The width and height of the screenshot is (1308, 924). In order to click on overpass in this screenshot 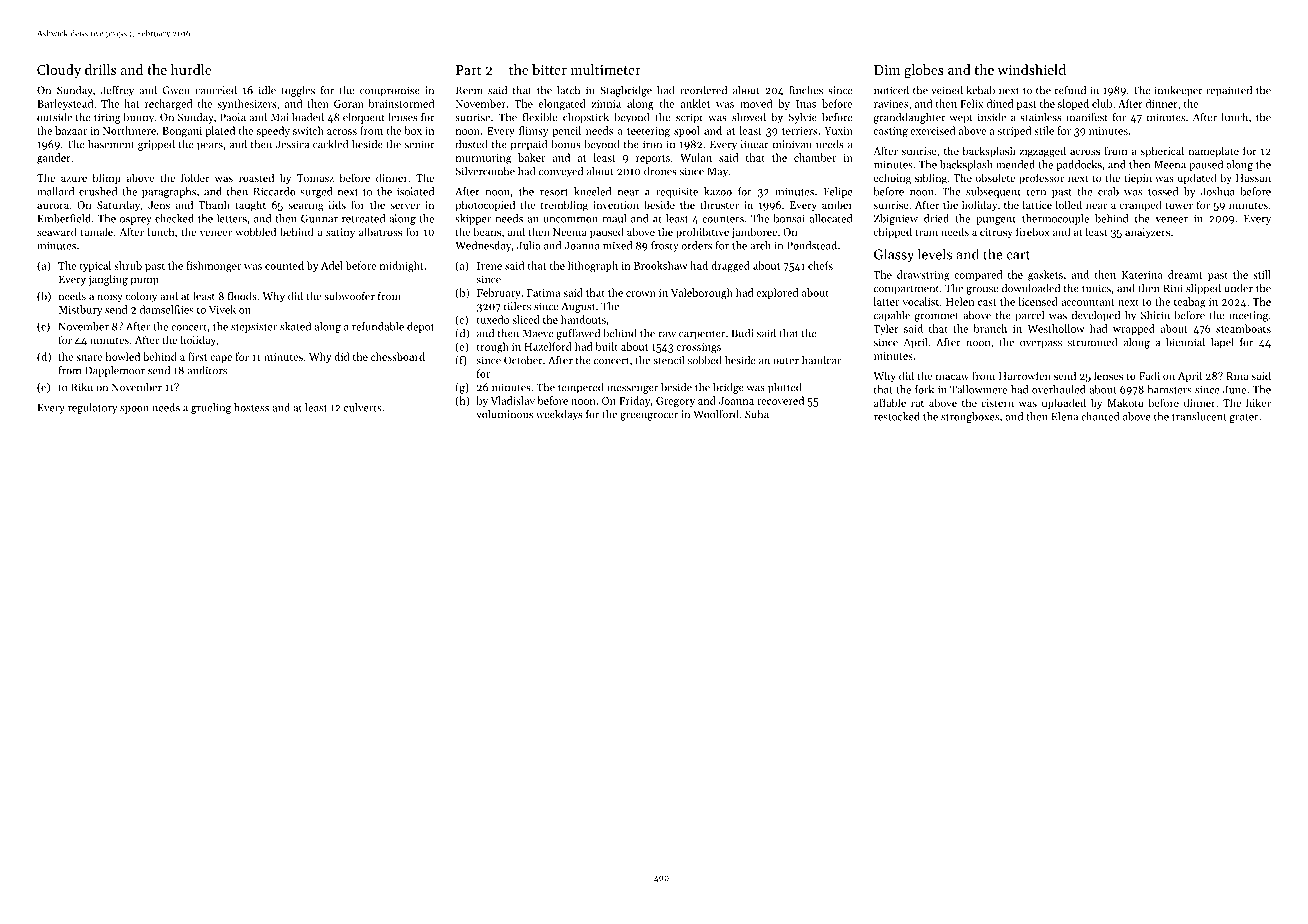, I will do `click(1041, 345)`.
